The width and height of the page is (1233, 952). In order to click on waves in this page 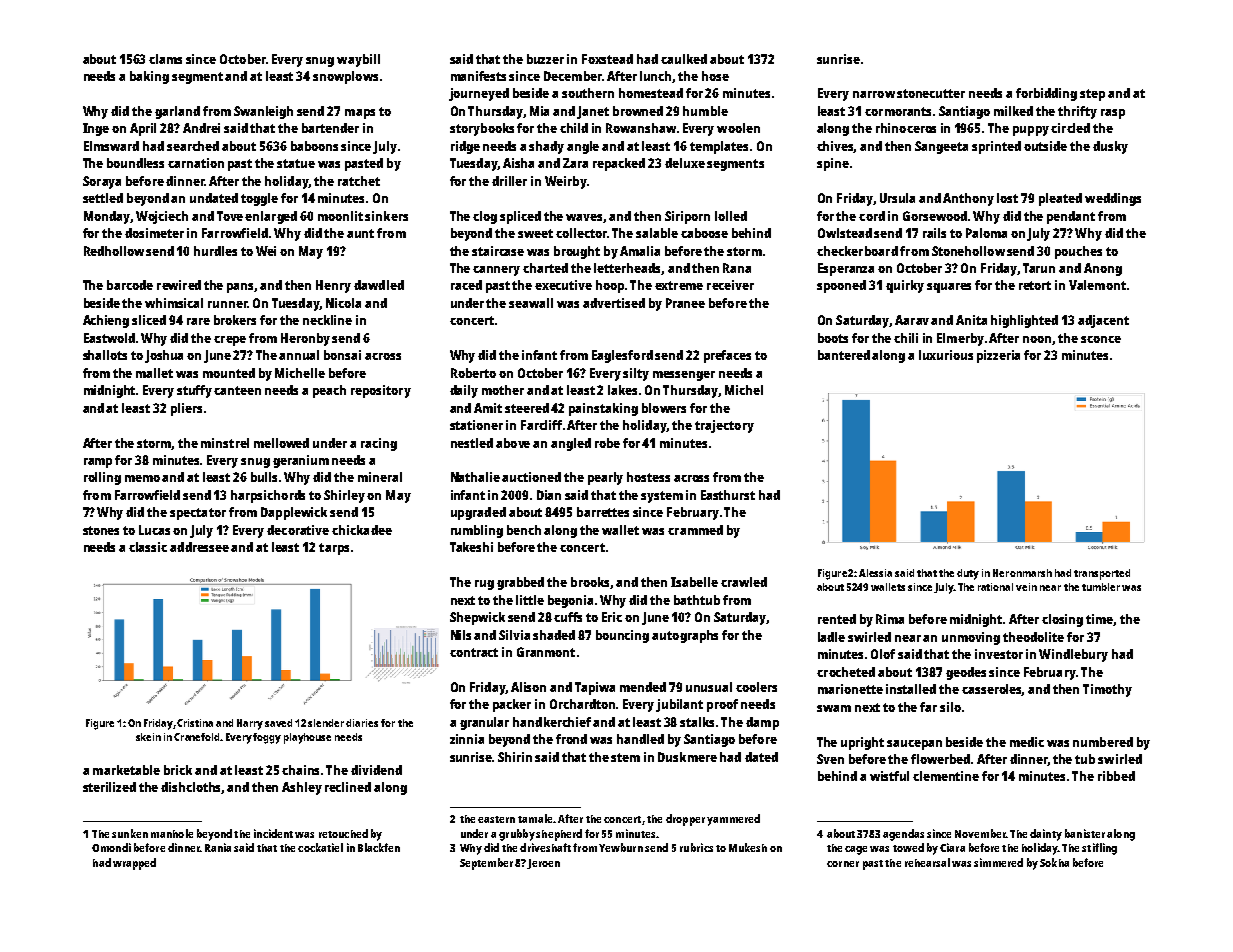, I will do `click(585, 218)`.
